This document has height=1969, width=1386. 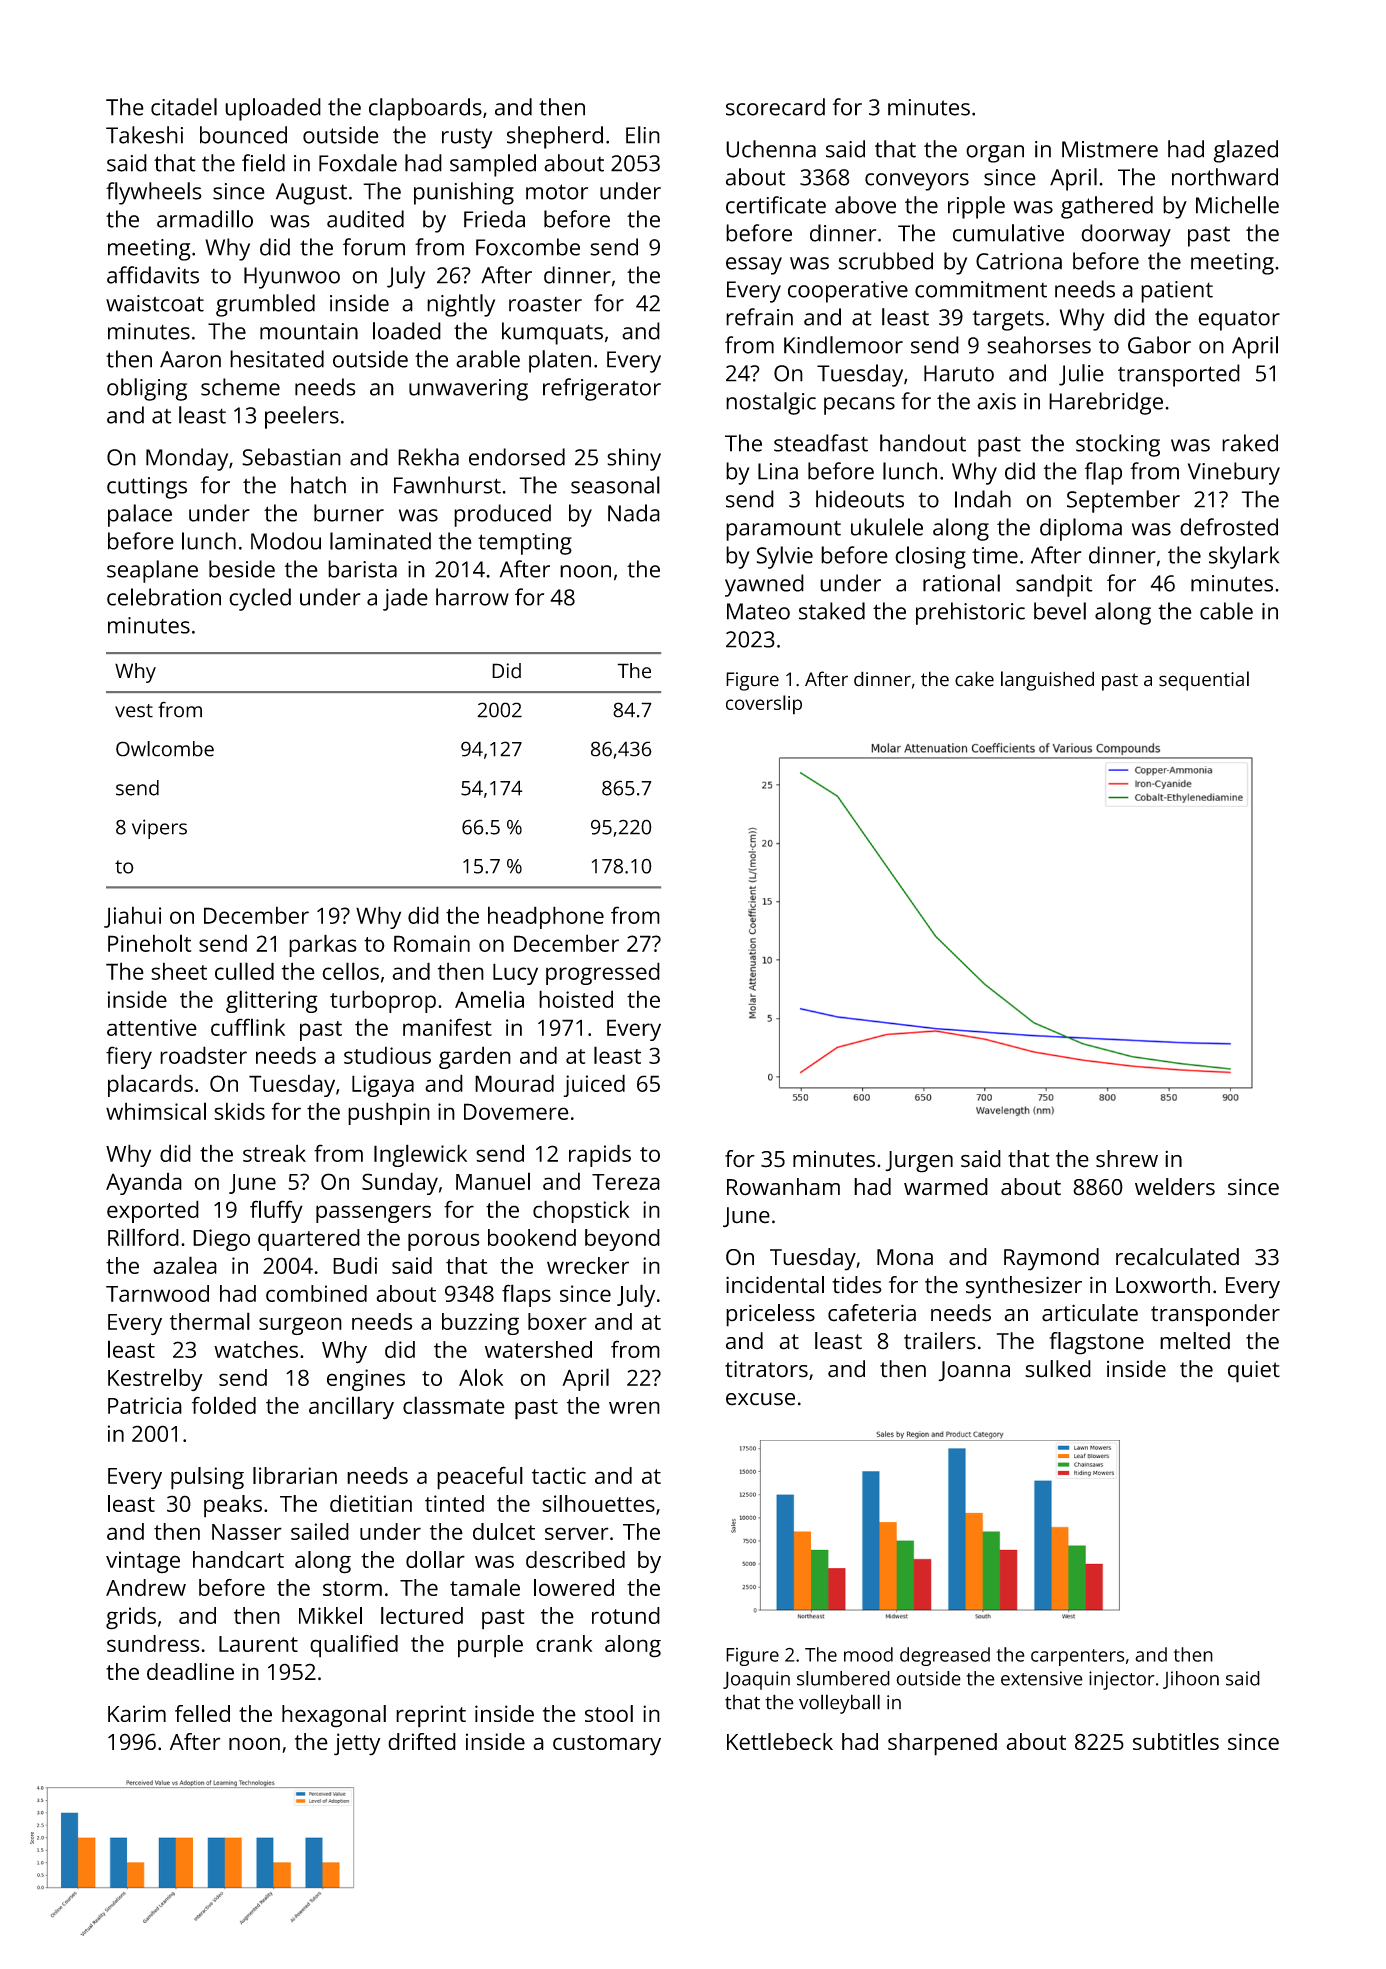 What do you see at coordinates (131, 1618) in the document?
I see `grids` at bounding box center [131, 1618].
